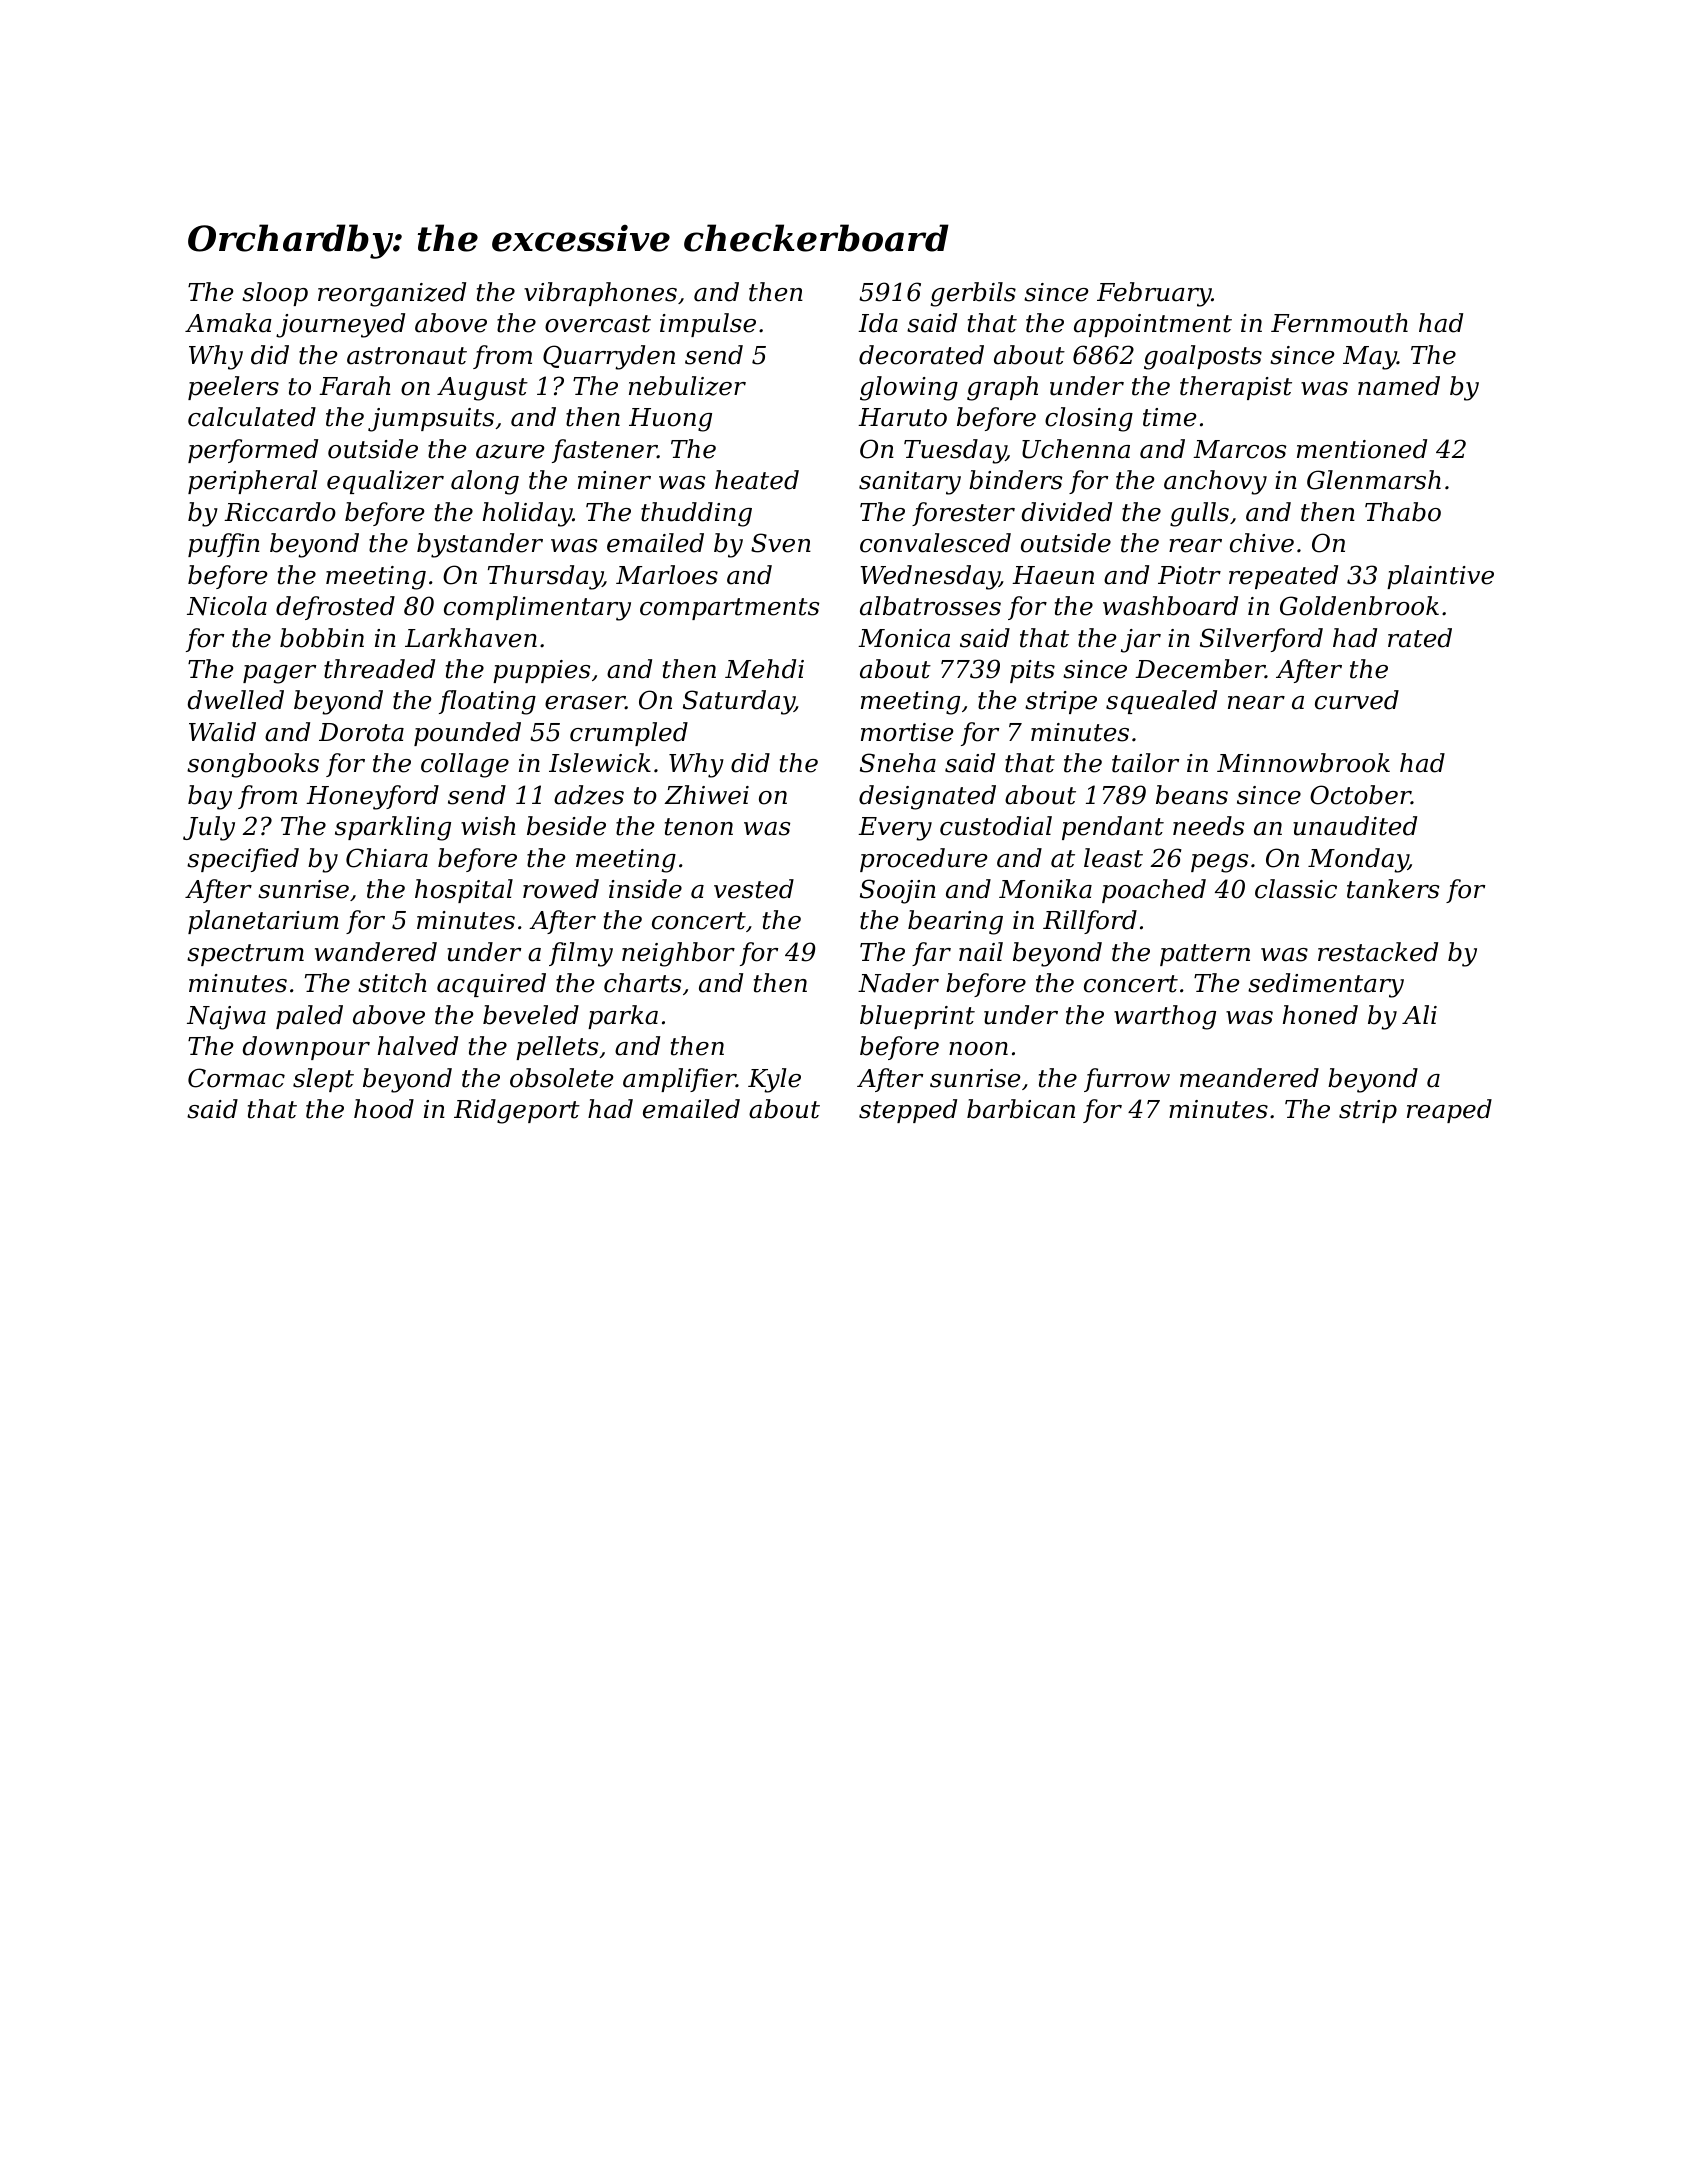 This document has height=2178, width=1683. Describe the element at coordinates (1326, 985) in the document. I see `sedimentary` at that location.
